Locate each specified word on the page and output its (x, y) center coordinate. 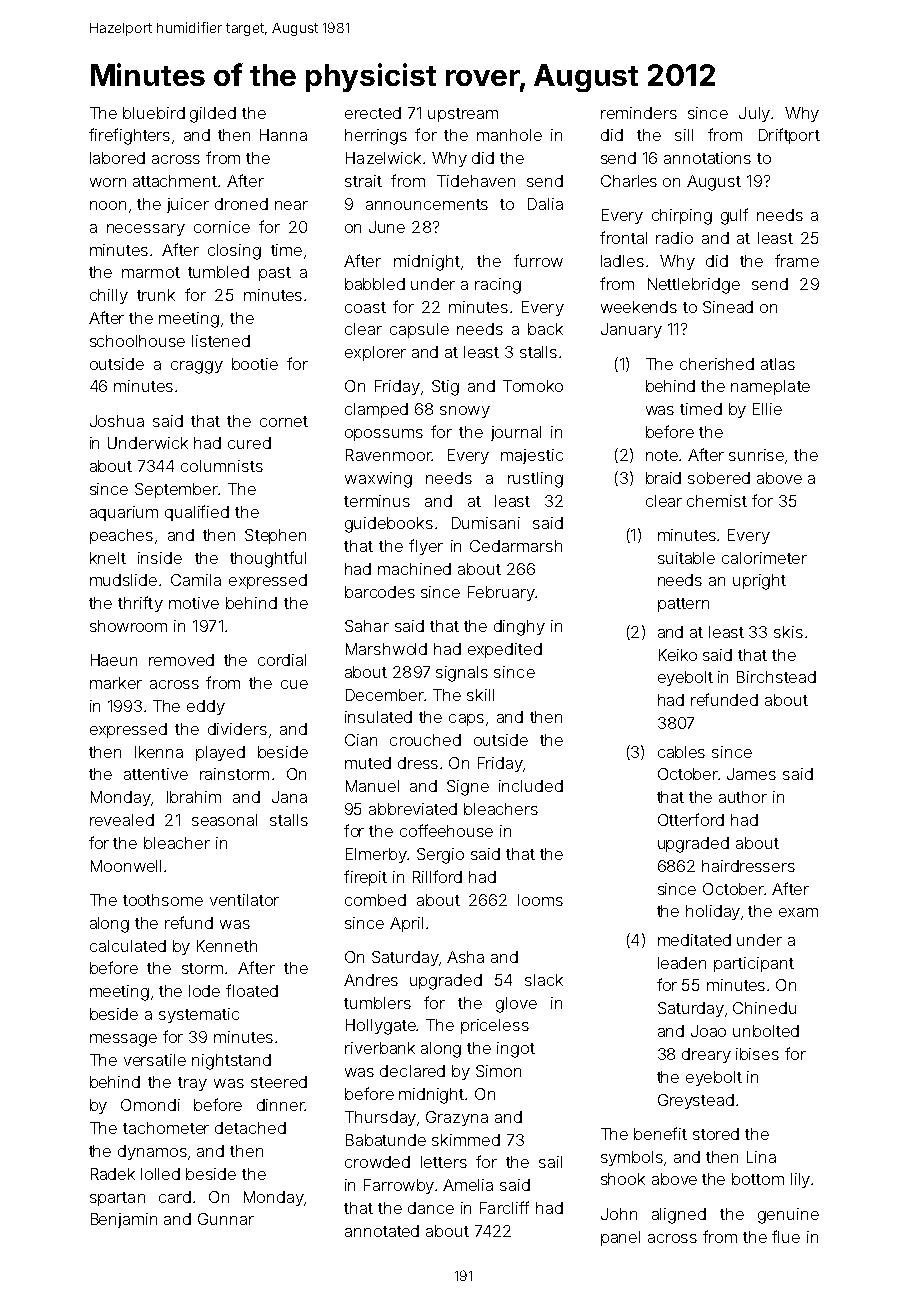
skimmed (466, 1140)
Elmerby (376, 855)
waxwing (378, 480)
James (751, 774)
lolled (160, 1174)
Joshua (117, 421)
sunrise (756, 455)
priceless (495, 1026)
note (662, 455)
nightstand (231, 1062)
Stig (445, 388)
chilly (109, 296)
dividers (237, 729)
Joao (708, 1031)
